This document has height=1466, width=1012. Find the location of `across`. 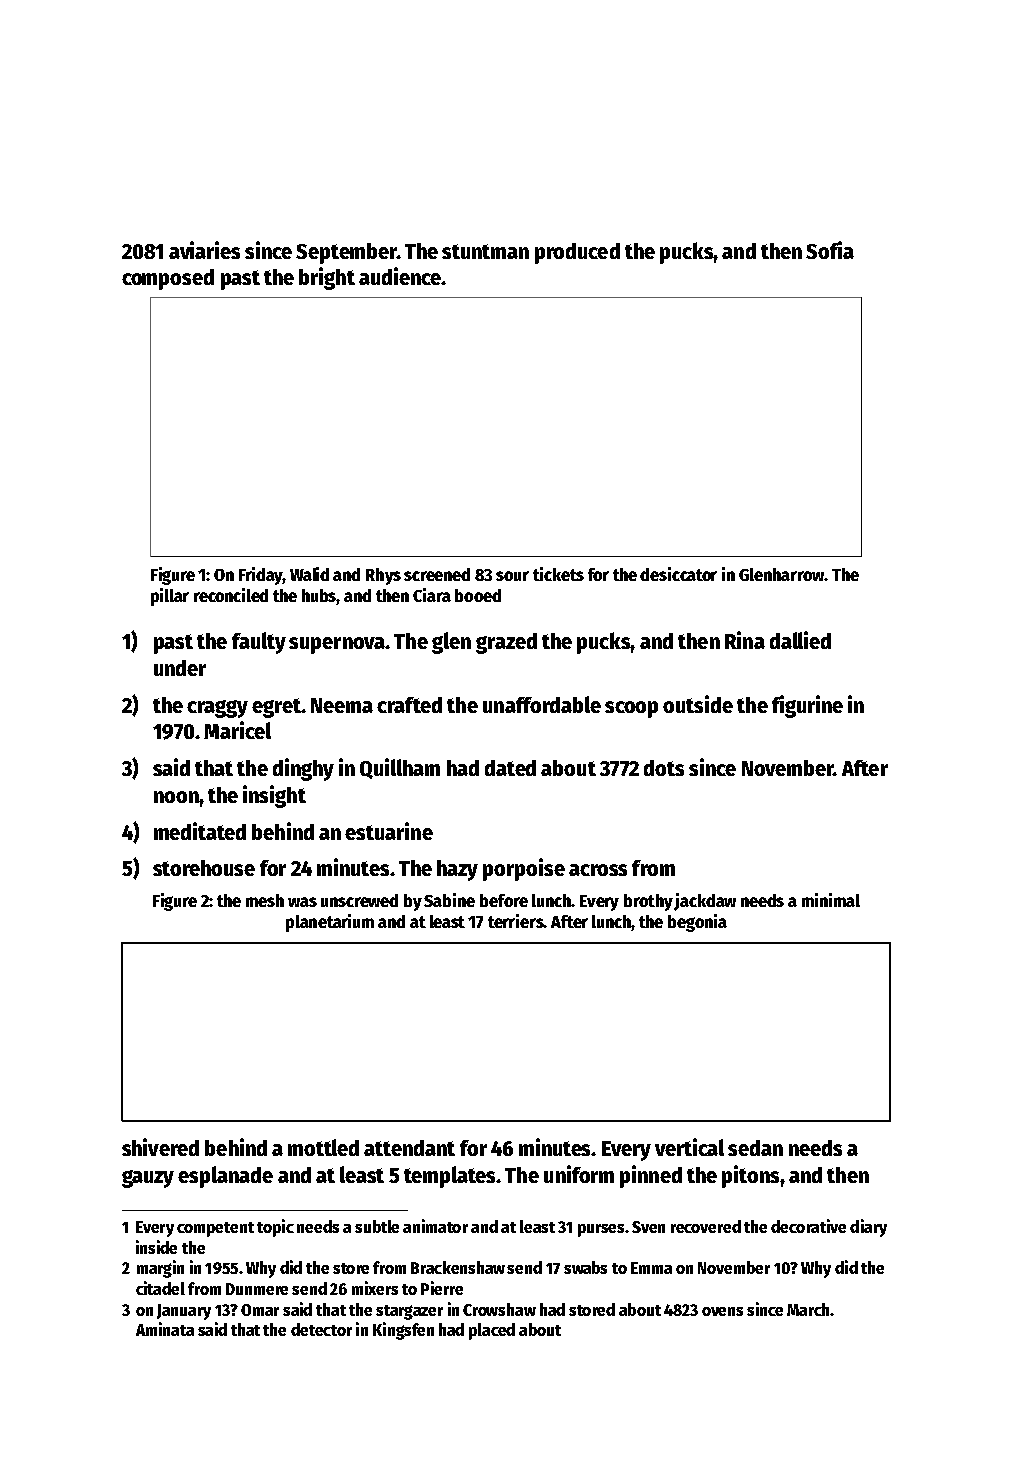

across is located at coordinates (598, 870).
